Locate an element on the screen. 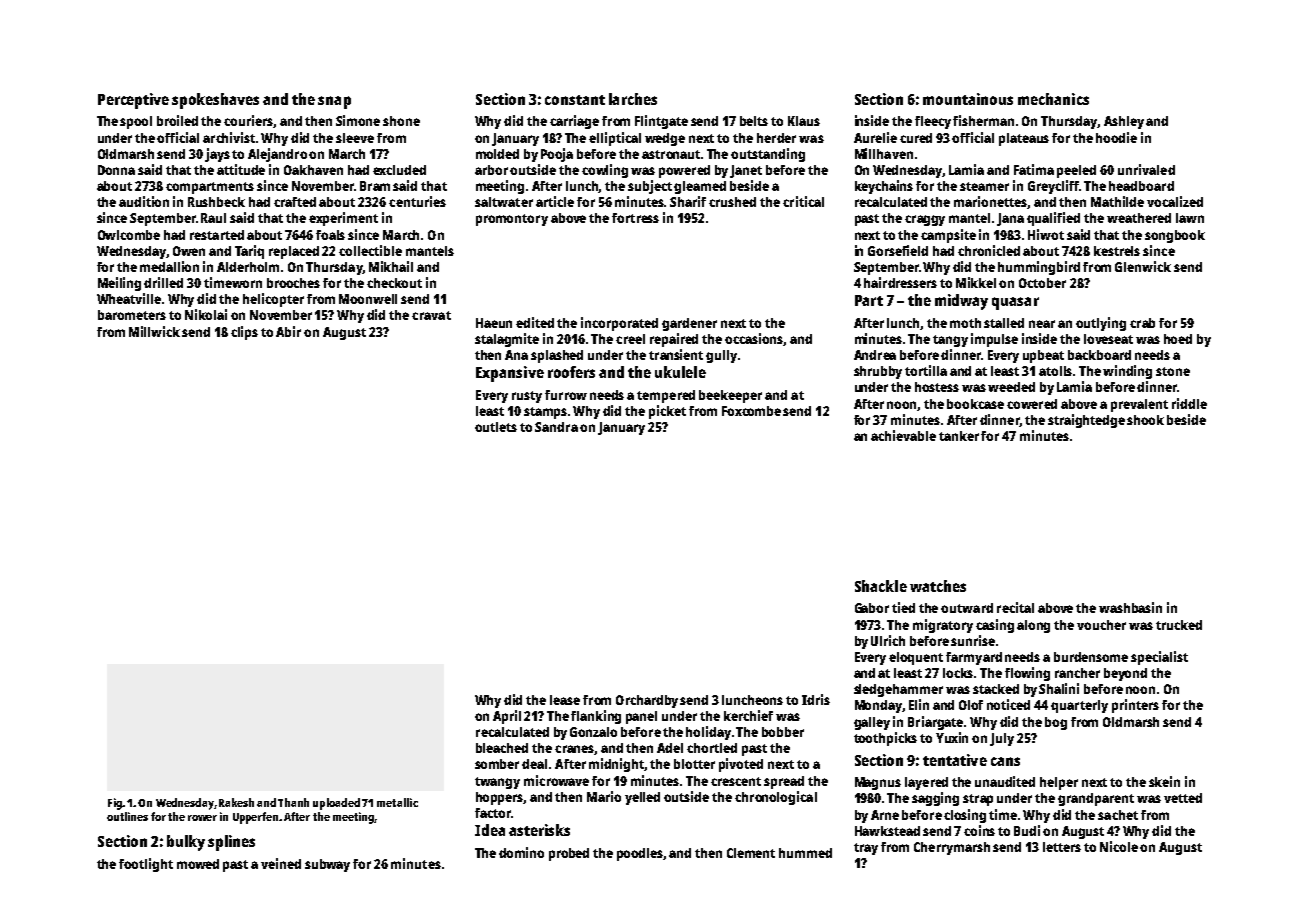 This screenshot has width=1308, height=924. outlets is located at coordinates (496, 427).
